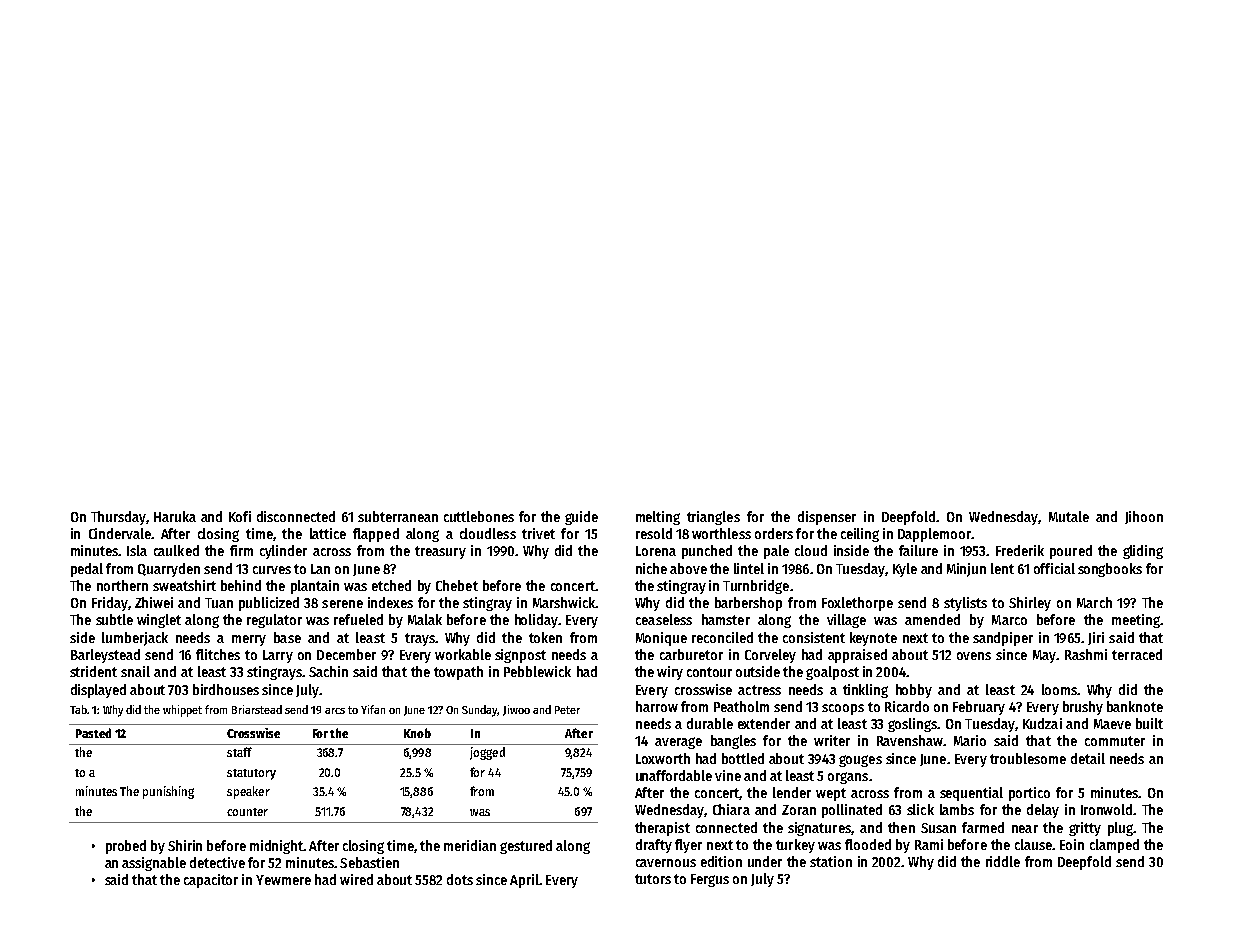 The height and width of the screenshot is (952, 1233). Describe the element at coordinates (105, 656) in the screenshot. I see `Barleystead` at that location.
